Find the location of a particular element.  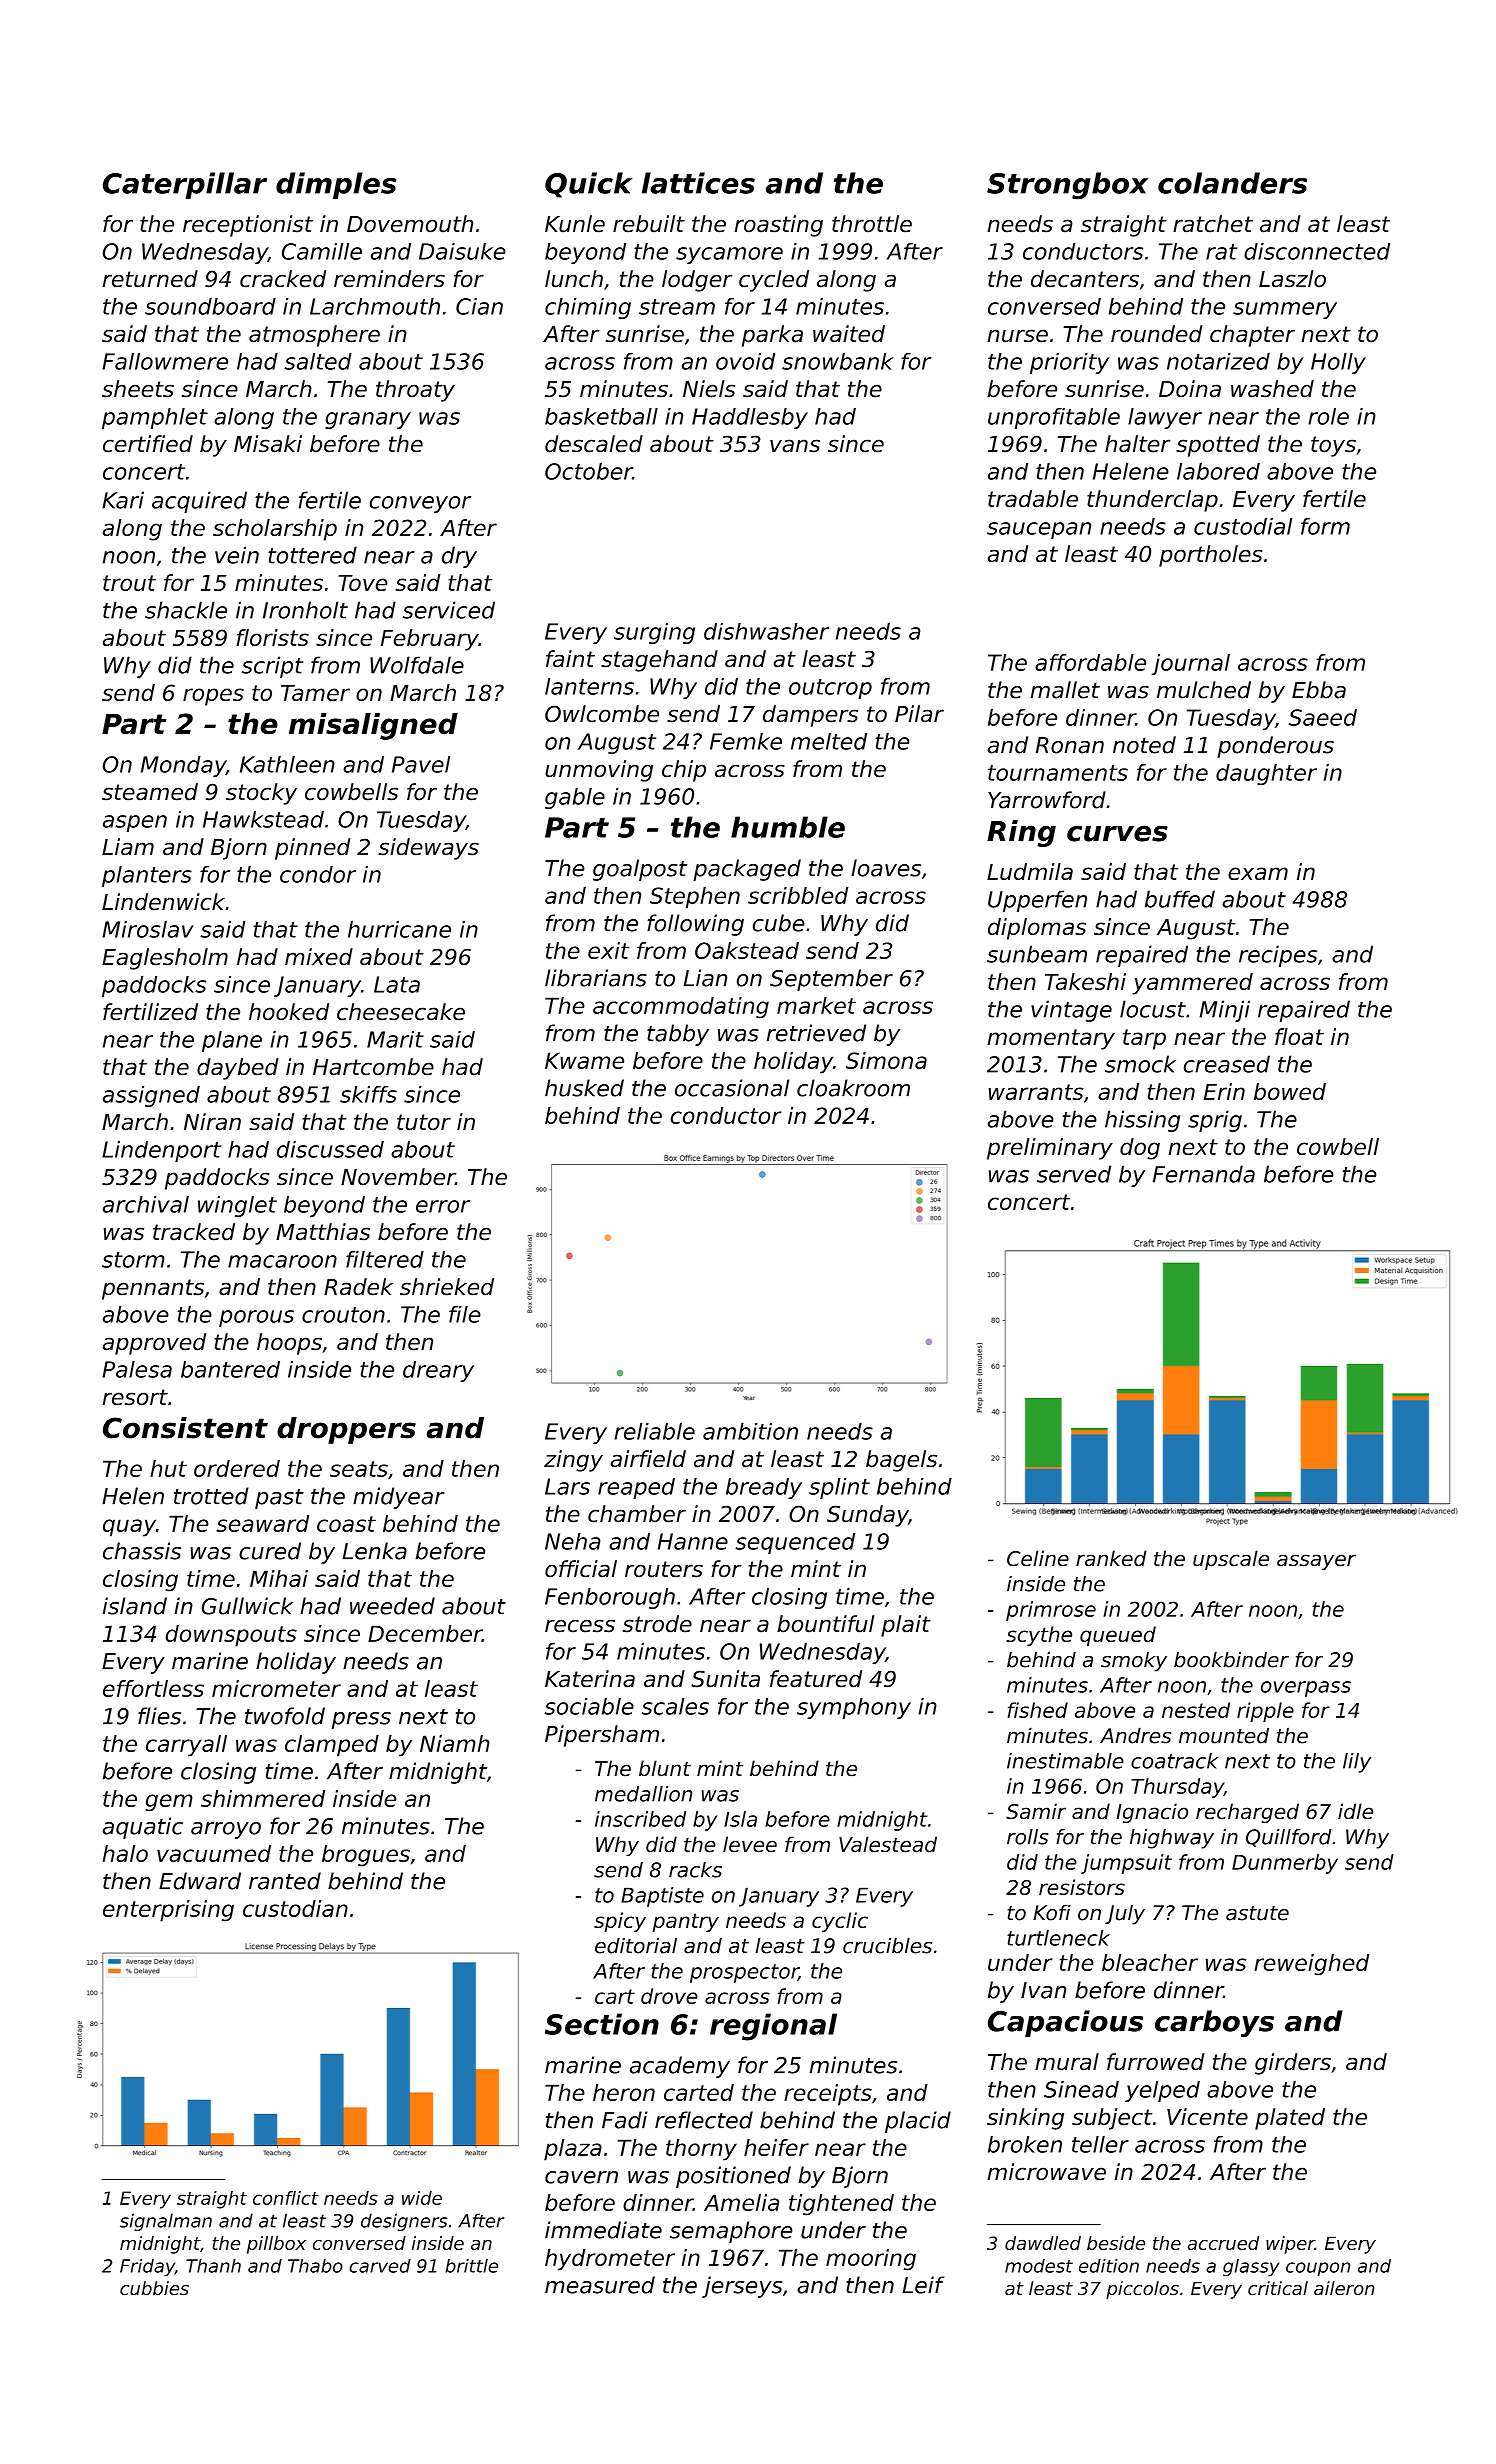

hurricane is located at coordinates (399, 929).
